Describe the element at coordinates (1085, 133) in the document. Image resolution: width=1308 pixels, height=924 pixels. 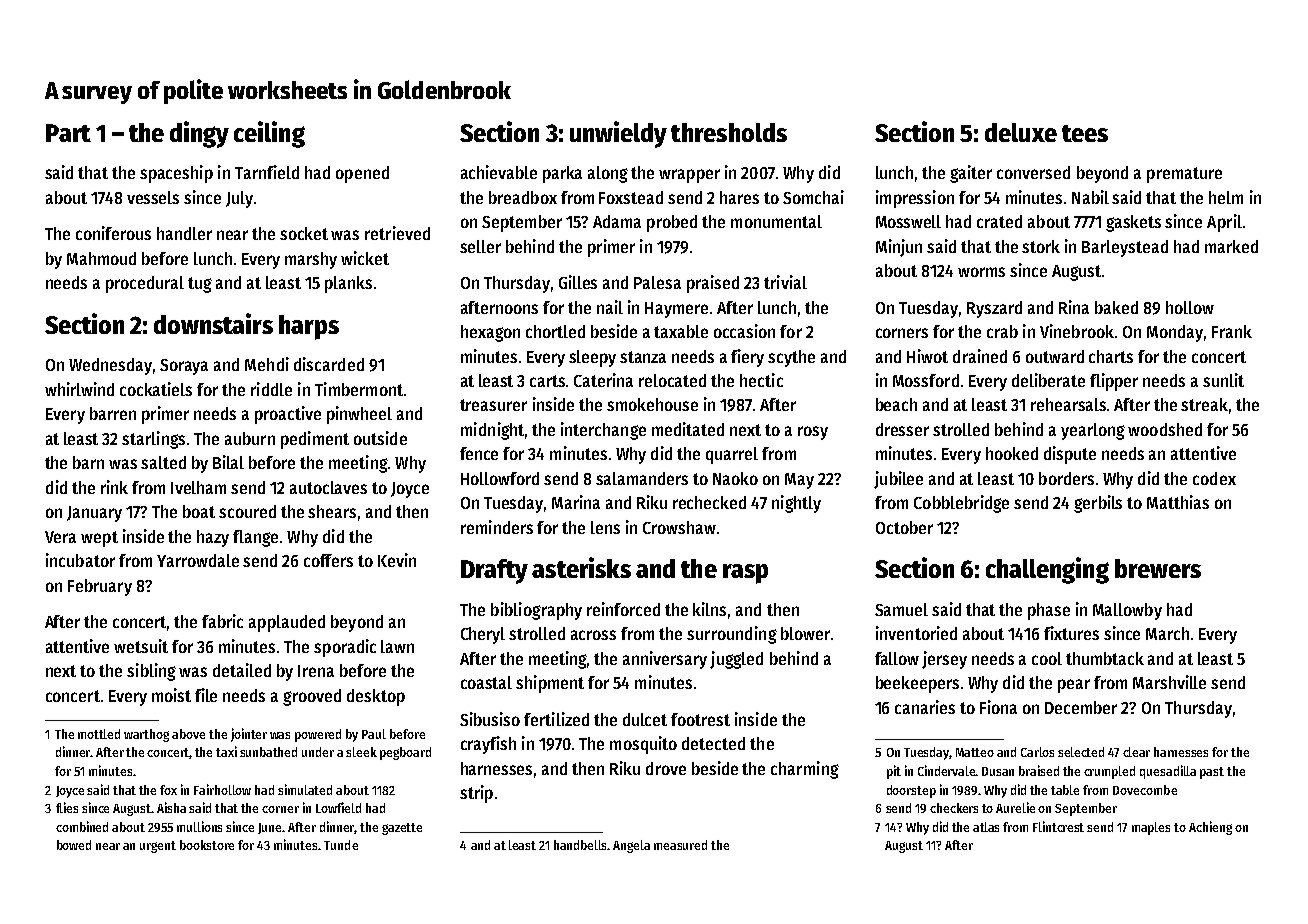
I see `tees` at that location.
